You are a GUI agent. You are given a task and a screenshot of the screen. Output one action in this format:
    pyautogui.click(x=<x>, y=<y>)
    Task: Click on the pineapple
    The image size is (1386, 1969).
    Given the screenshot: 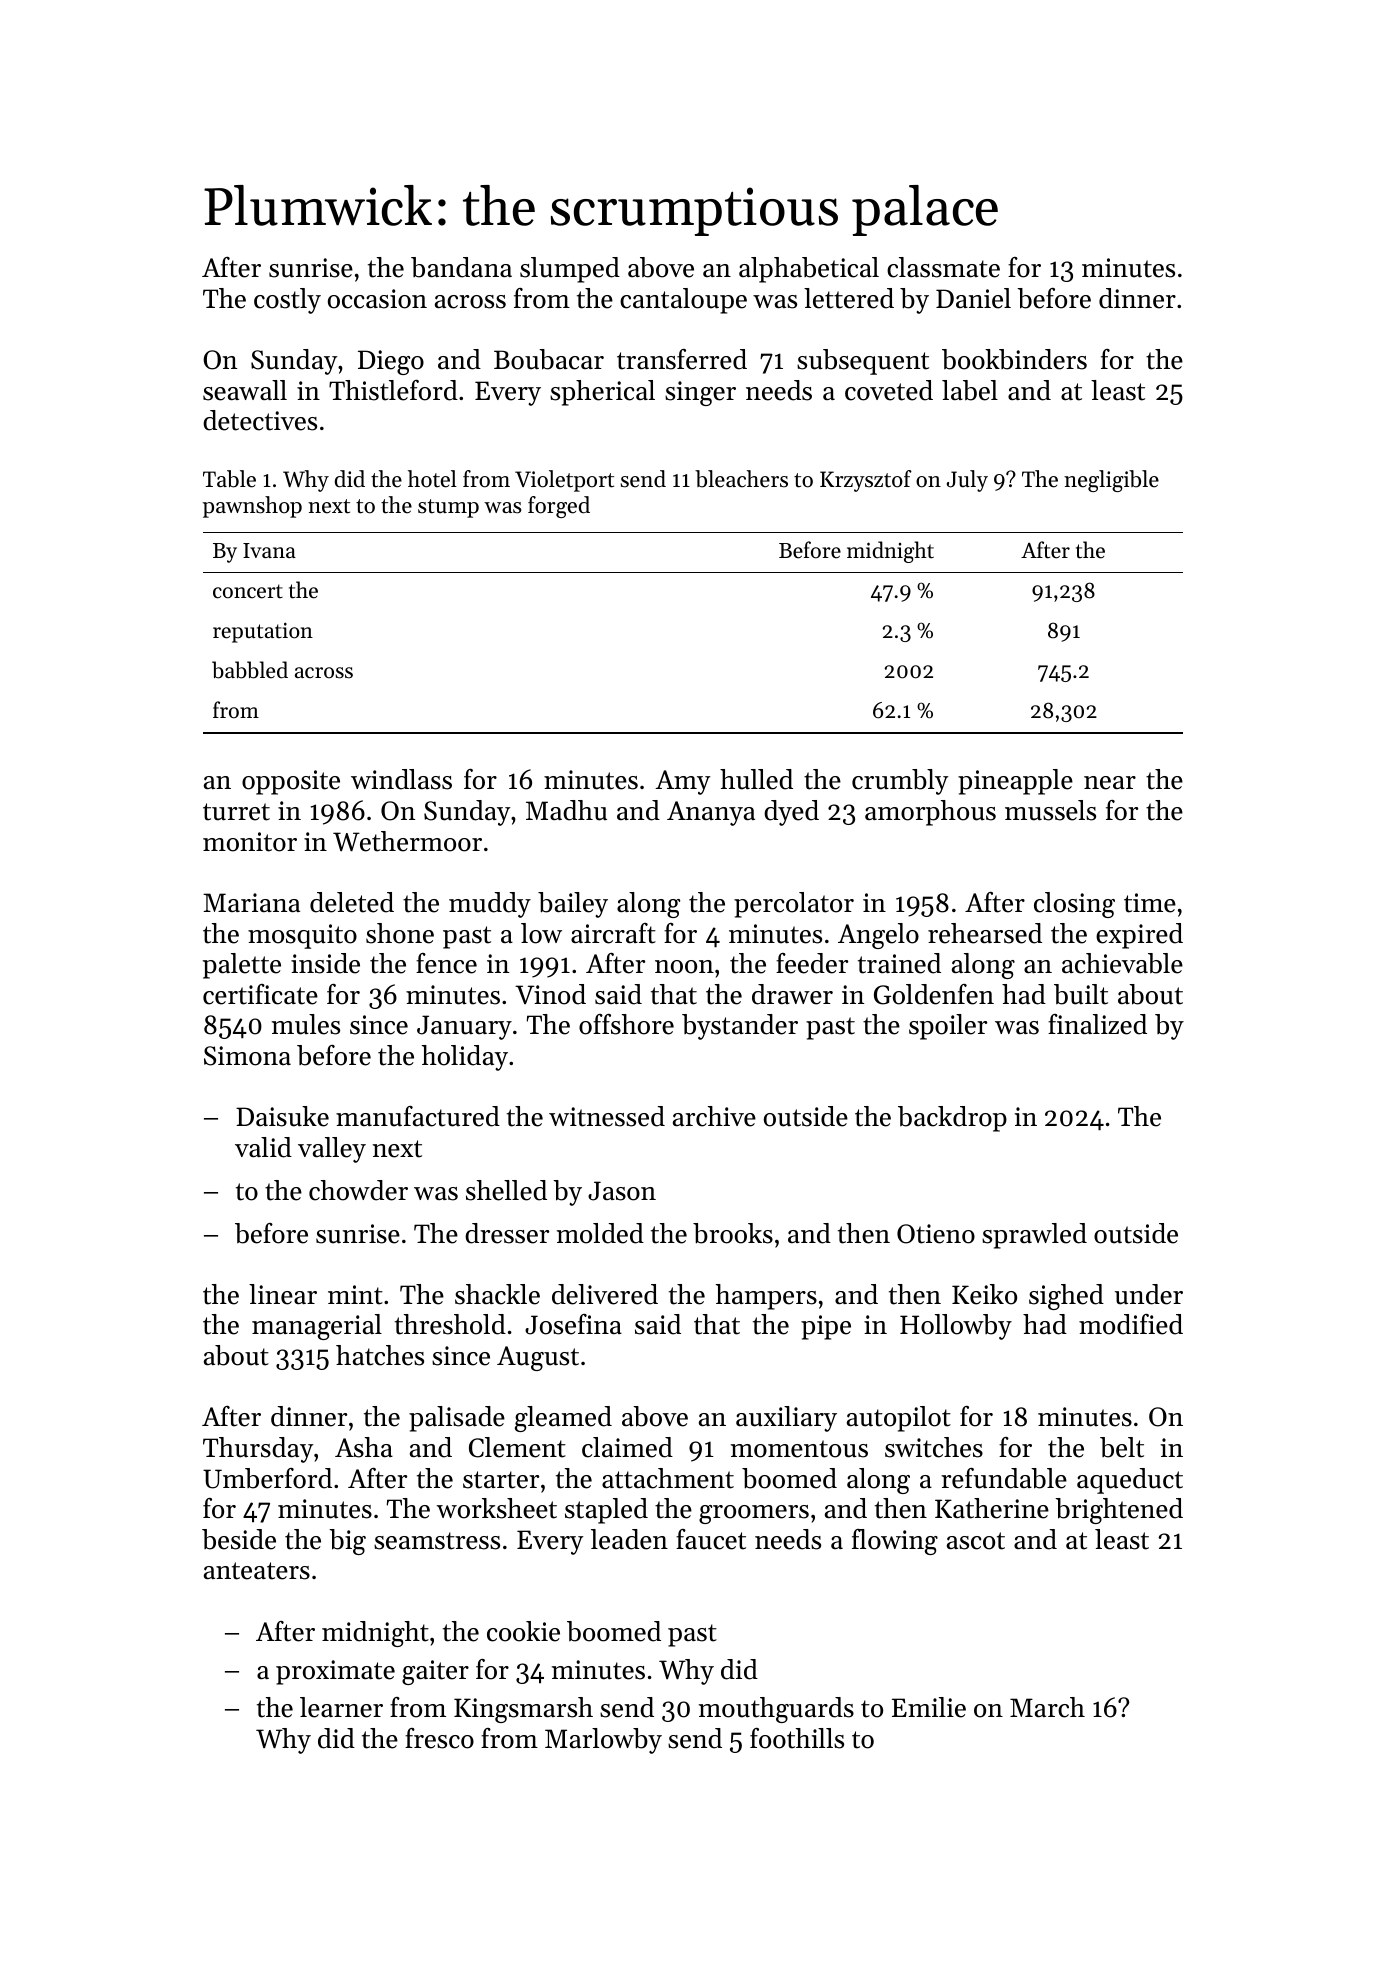 What is the action you would take?
    pyautogui.click(x=1015, y=782)
